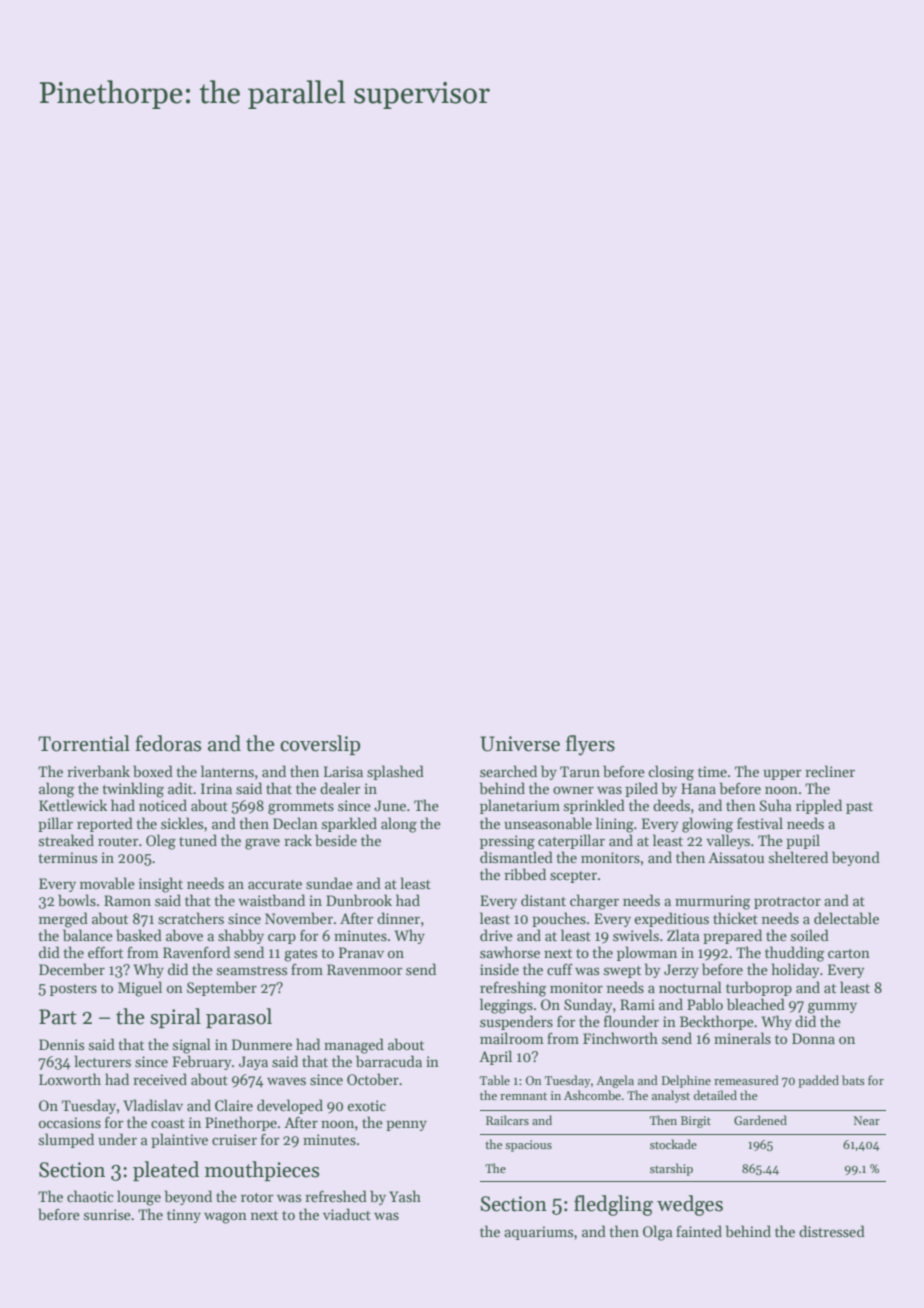 The height and width of the page is (1308, 924). Describe the element at coordinates (782, 775) in the page. I see `upper` at that location.
